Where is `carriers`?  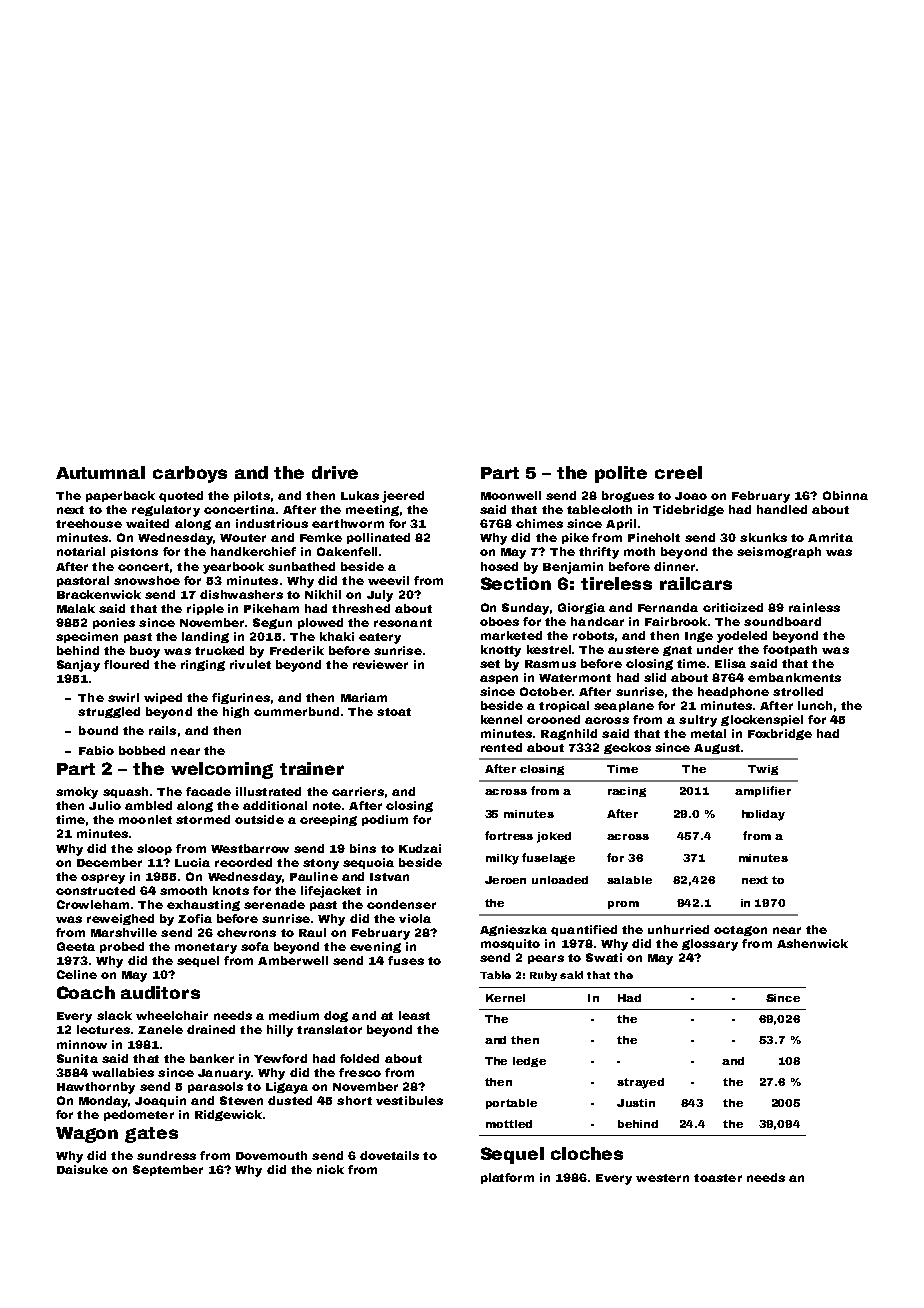
carriers is located at coordinates (358, 791).
